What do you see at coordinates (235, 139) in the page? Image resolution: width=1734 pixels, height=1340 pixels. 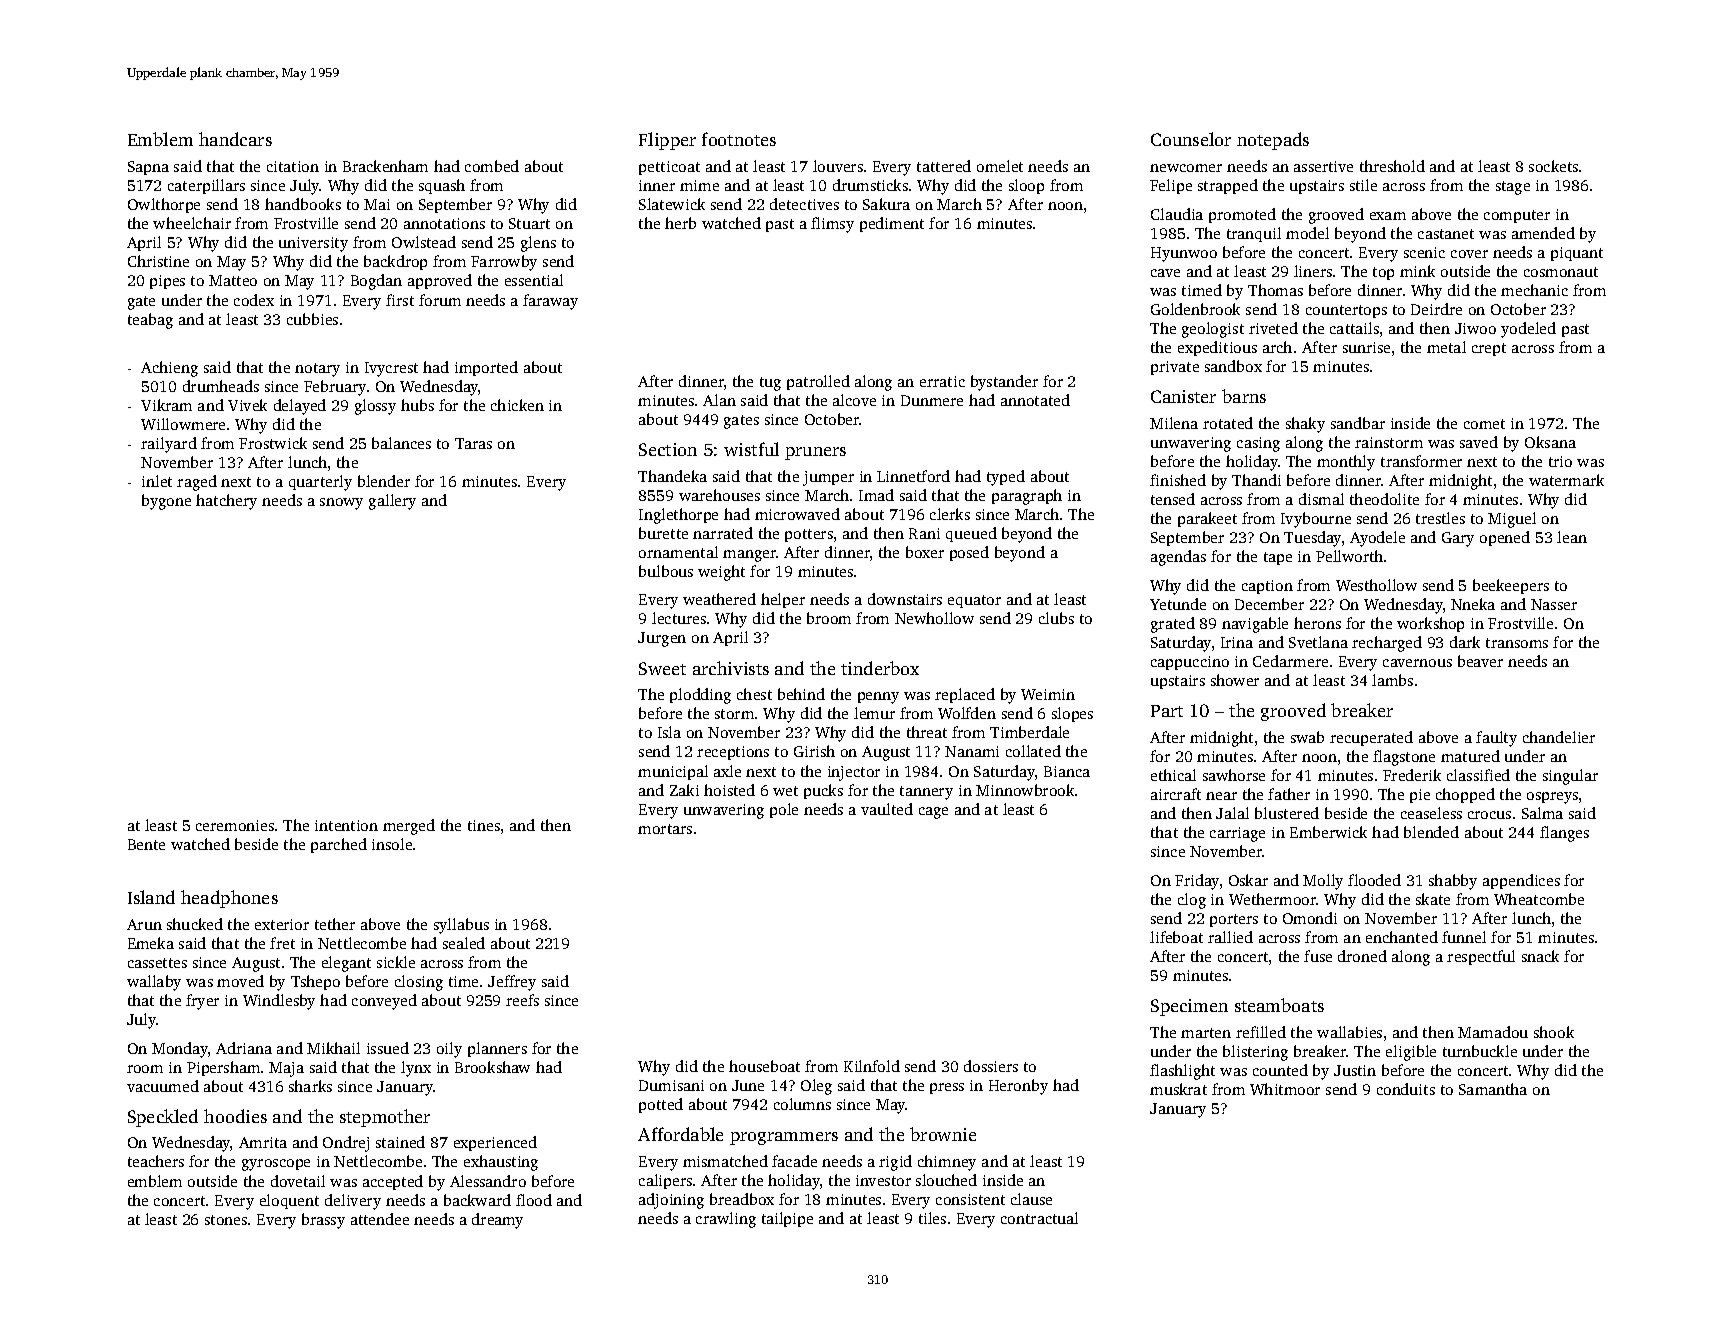 I see `handcars` at bounding box center [235, 139].
